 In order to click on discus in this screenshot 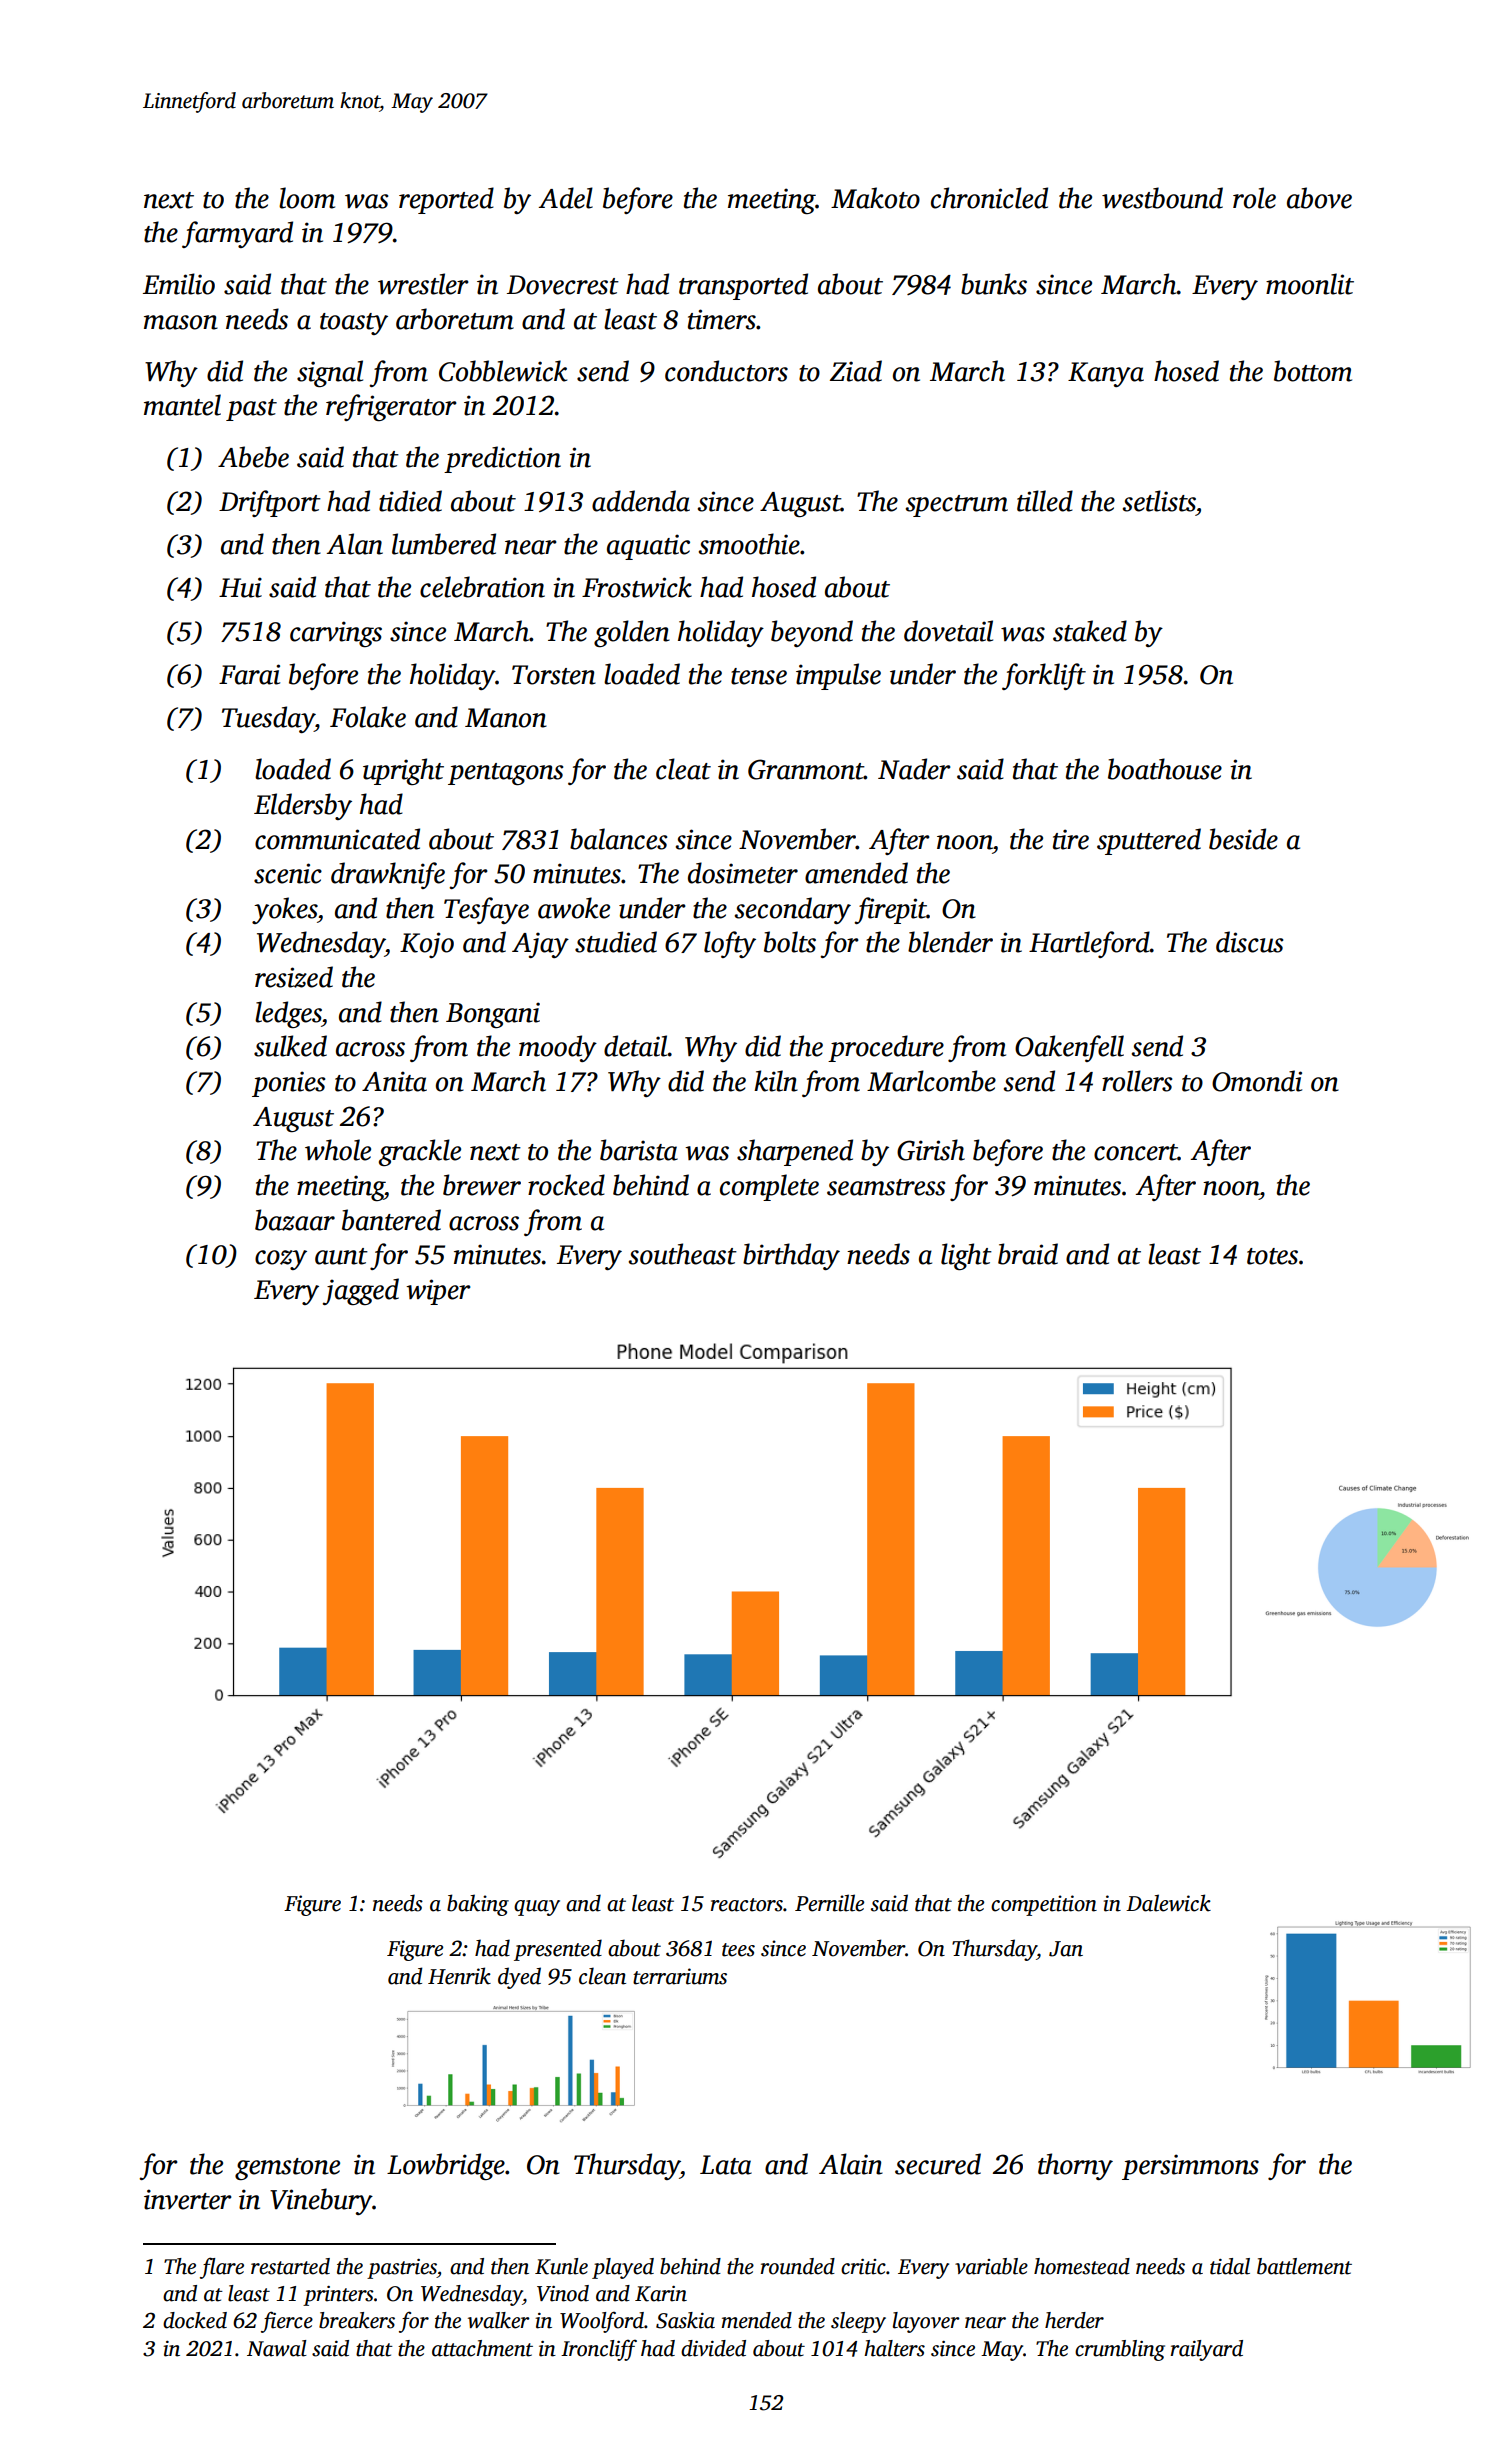, I will do `click(1249, 942)`.
